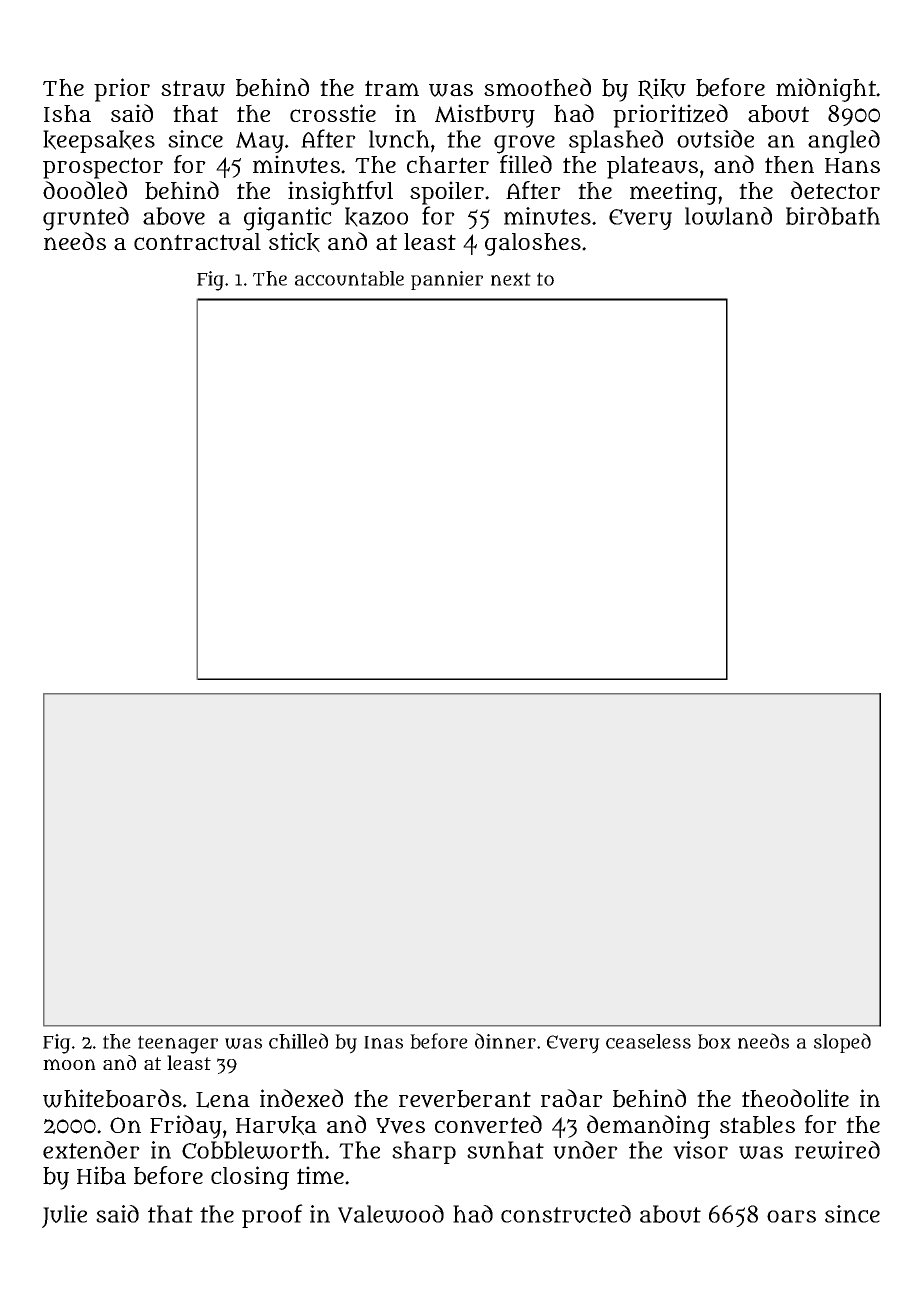 This screenshot has height=1308, width=924. I want to click on pannier, so click(447, 280).
